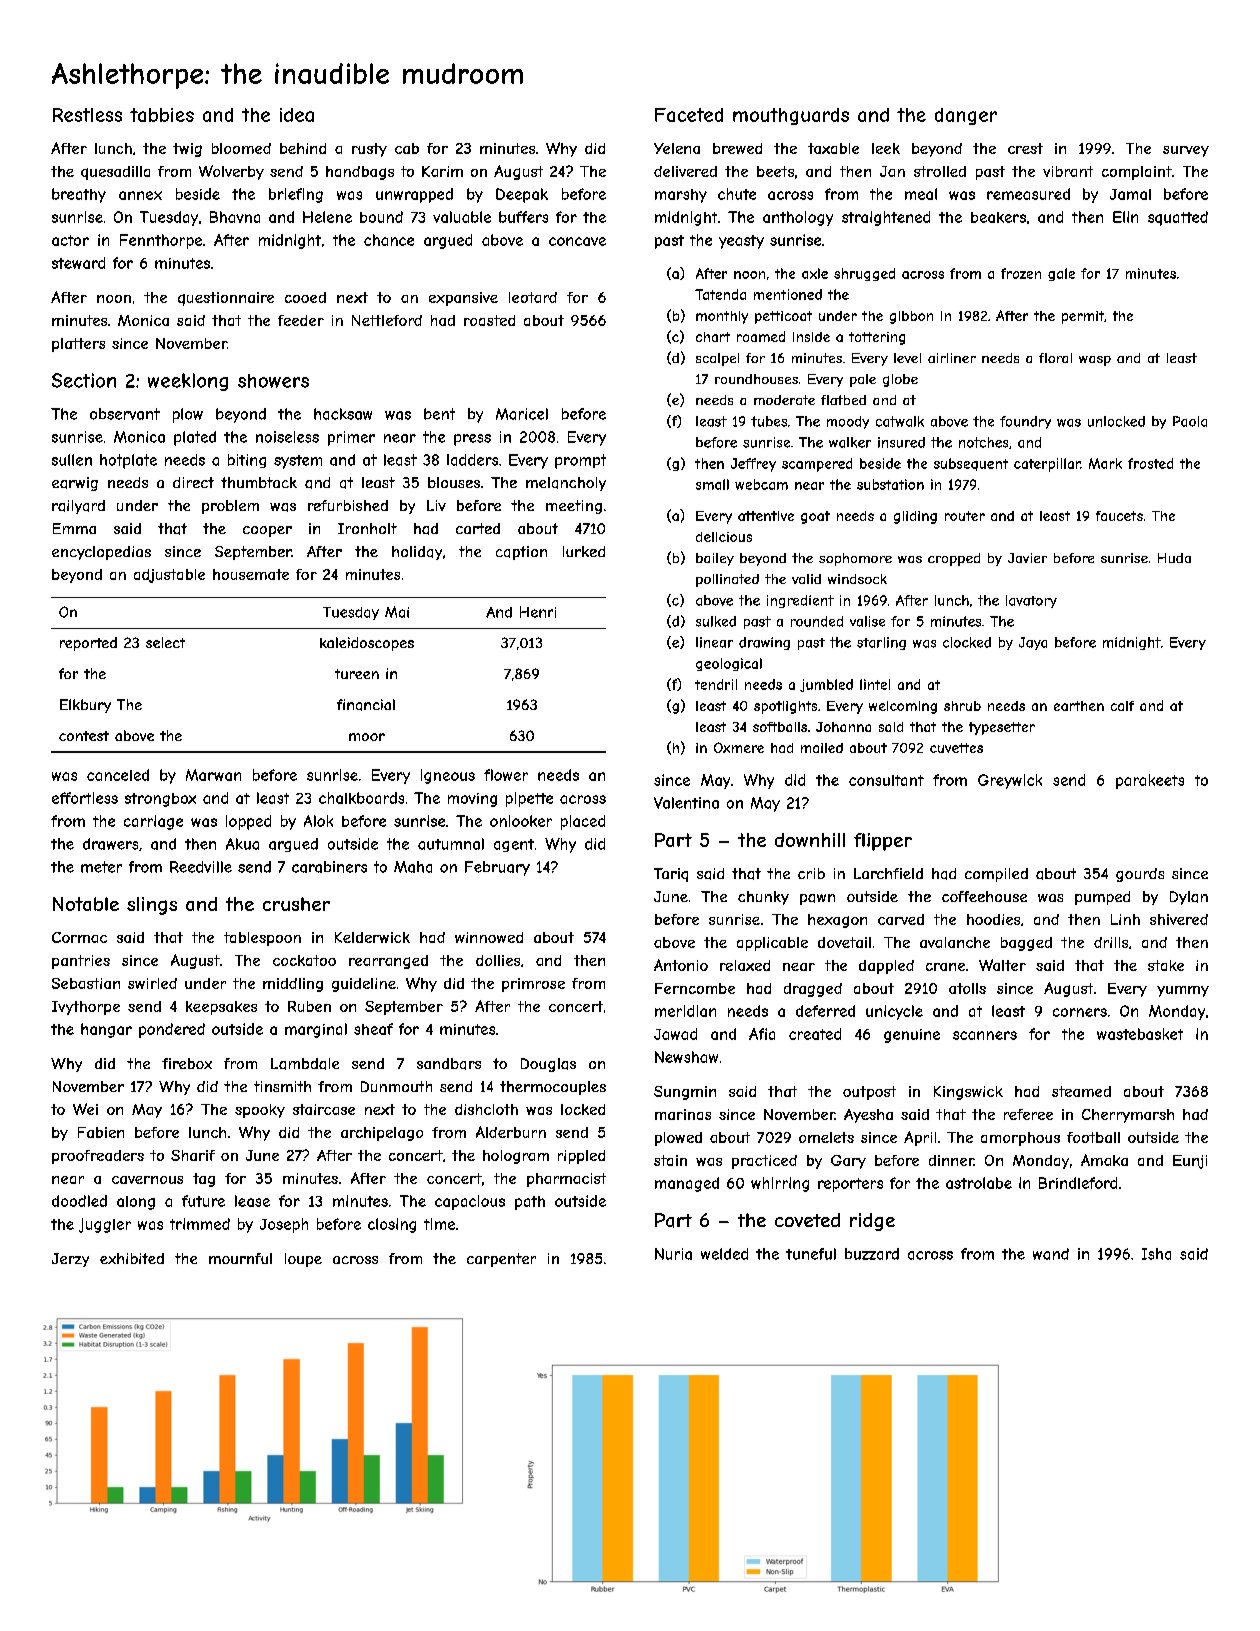  What do you see at coordinates (737, 148) in the screenshot?
I see `brewed` at bounding box center [737, 148].
